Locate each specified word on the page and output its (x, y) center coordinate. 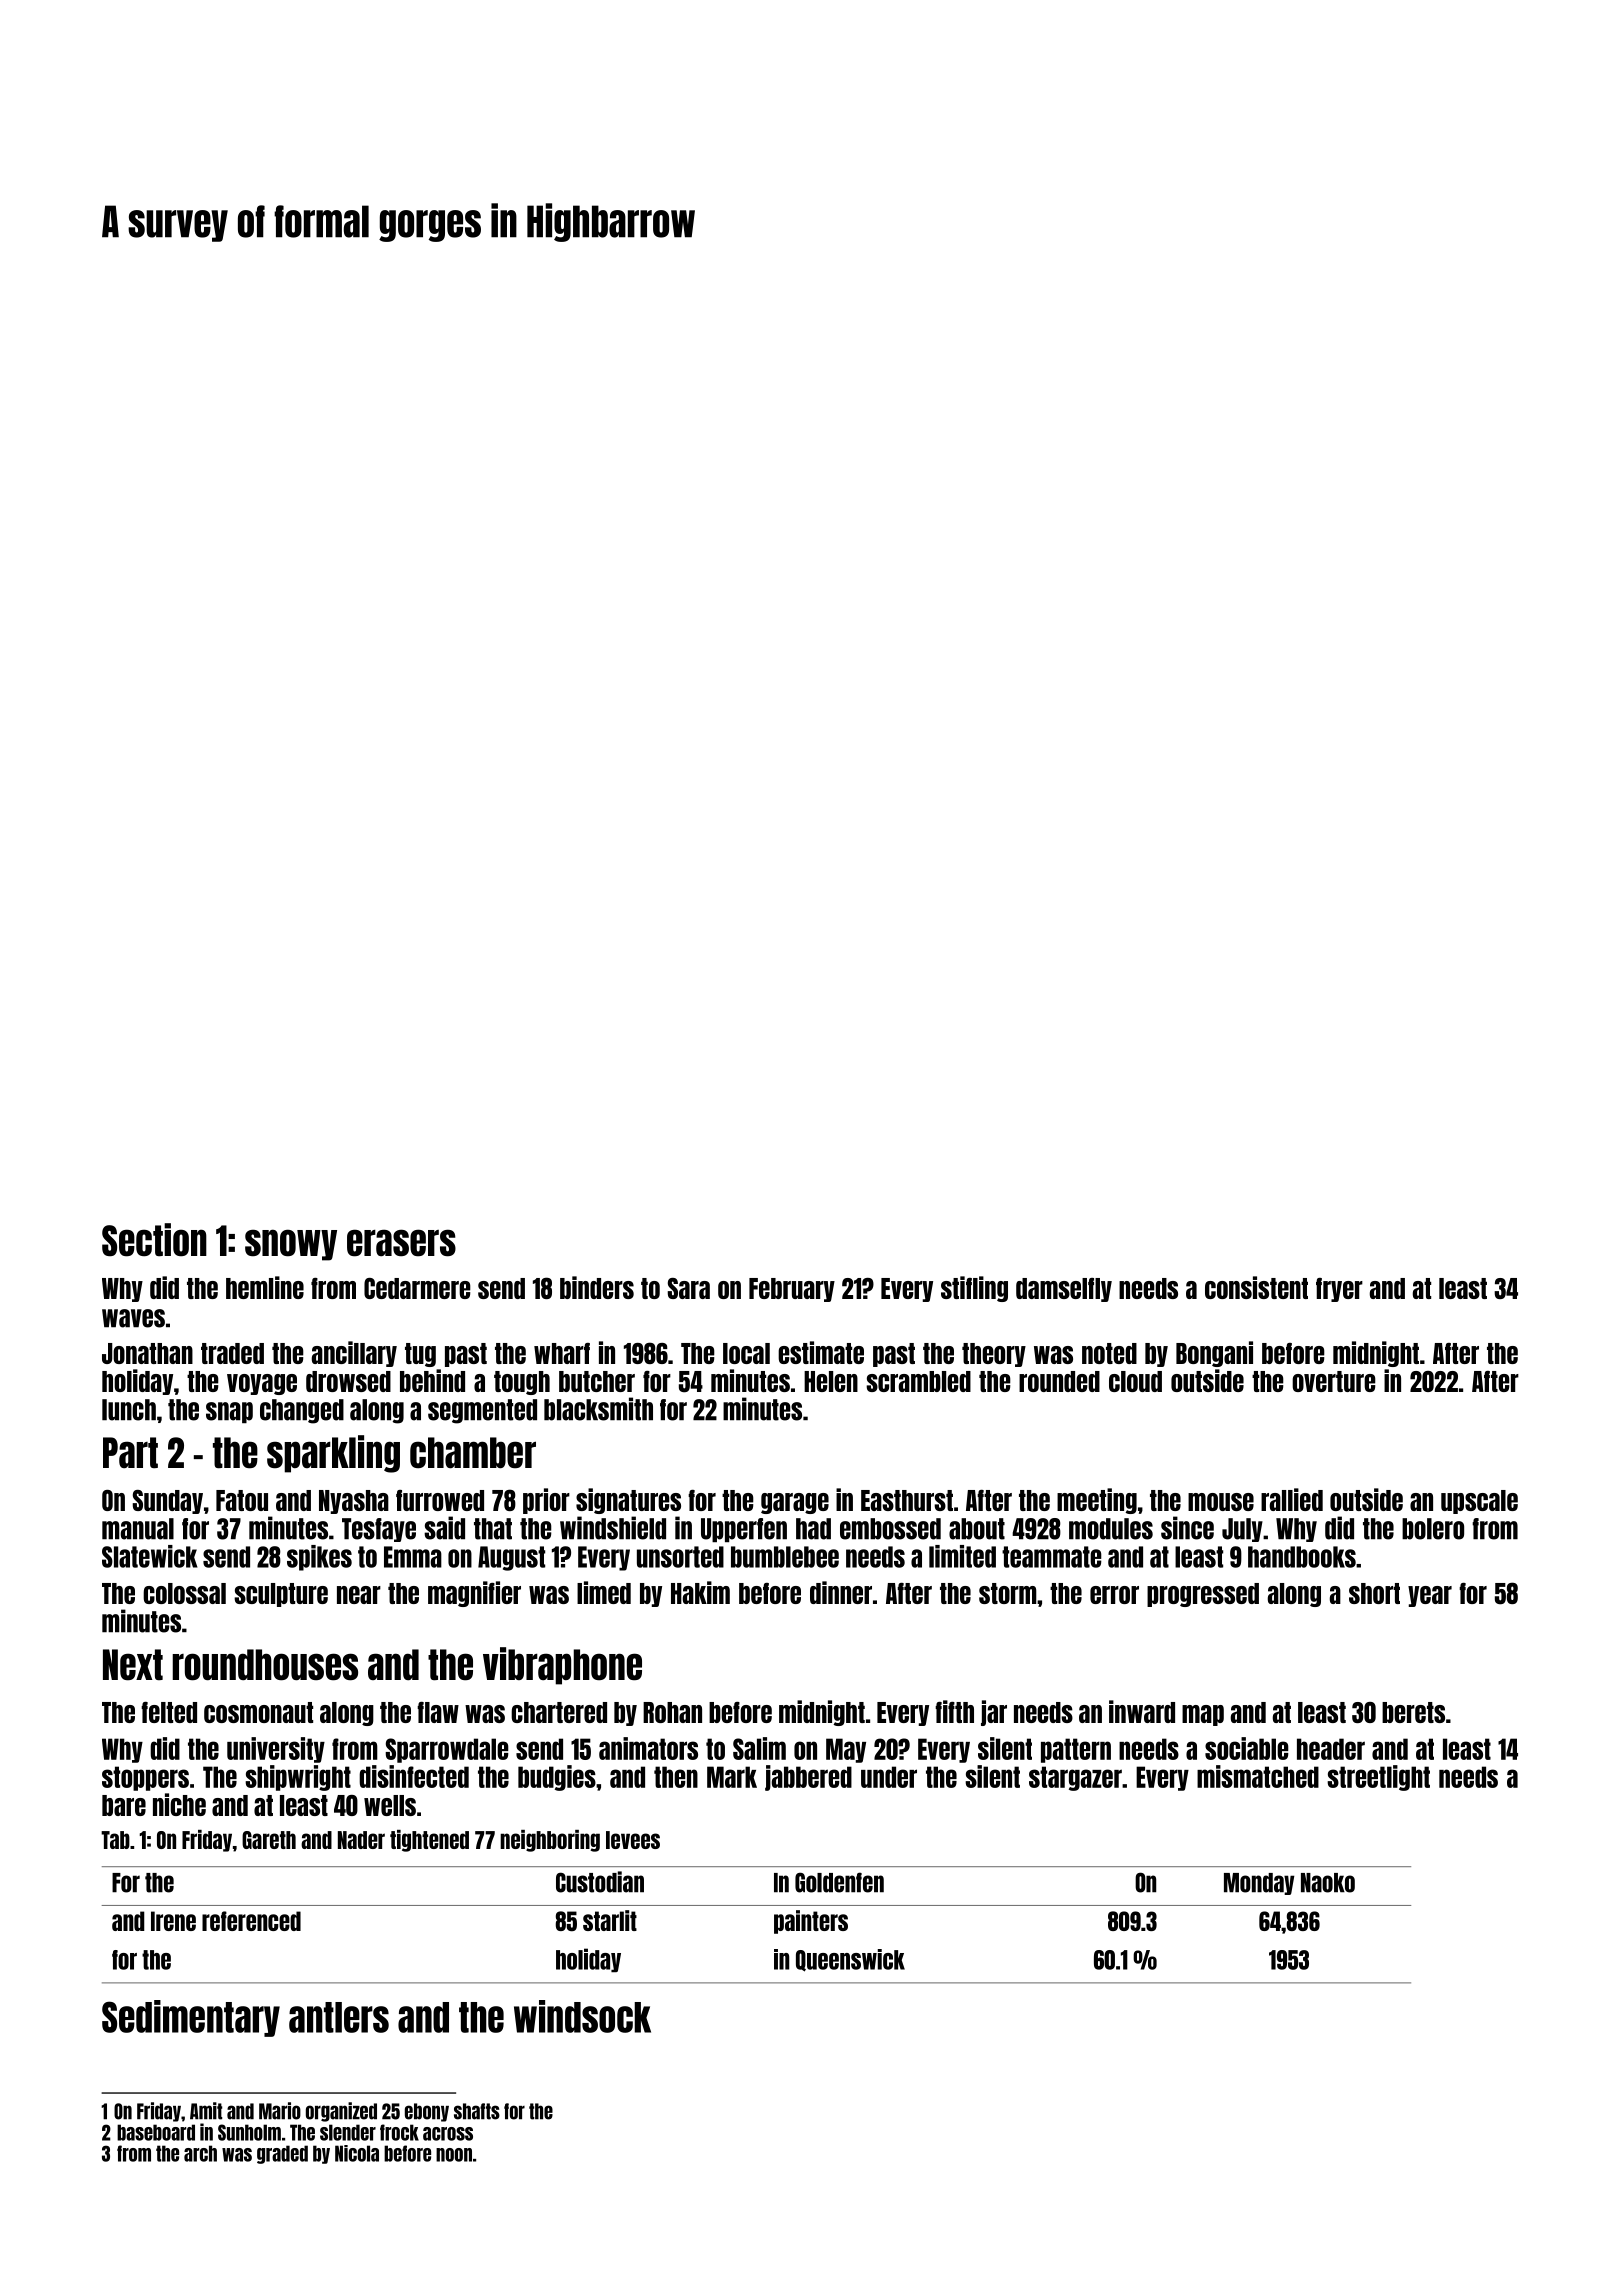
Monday (1259, 1884)
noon (454, 2155)
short (1374, 1593)
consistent (1256, 1287)
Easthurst (907, 1500)
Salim (759, 1748)
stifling (974, 1289)
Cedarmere (417, 1288)
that (493, 1529)
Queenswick (850, 1960)
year (1430, 1596)
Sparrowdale (447, 1750)
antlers (339, 2017)
